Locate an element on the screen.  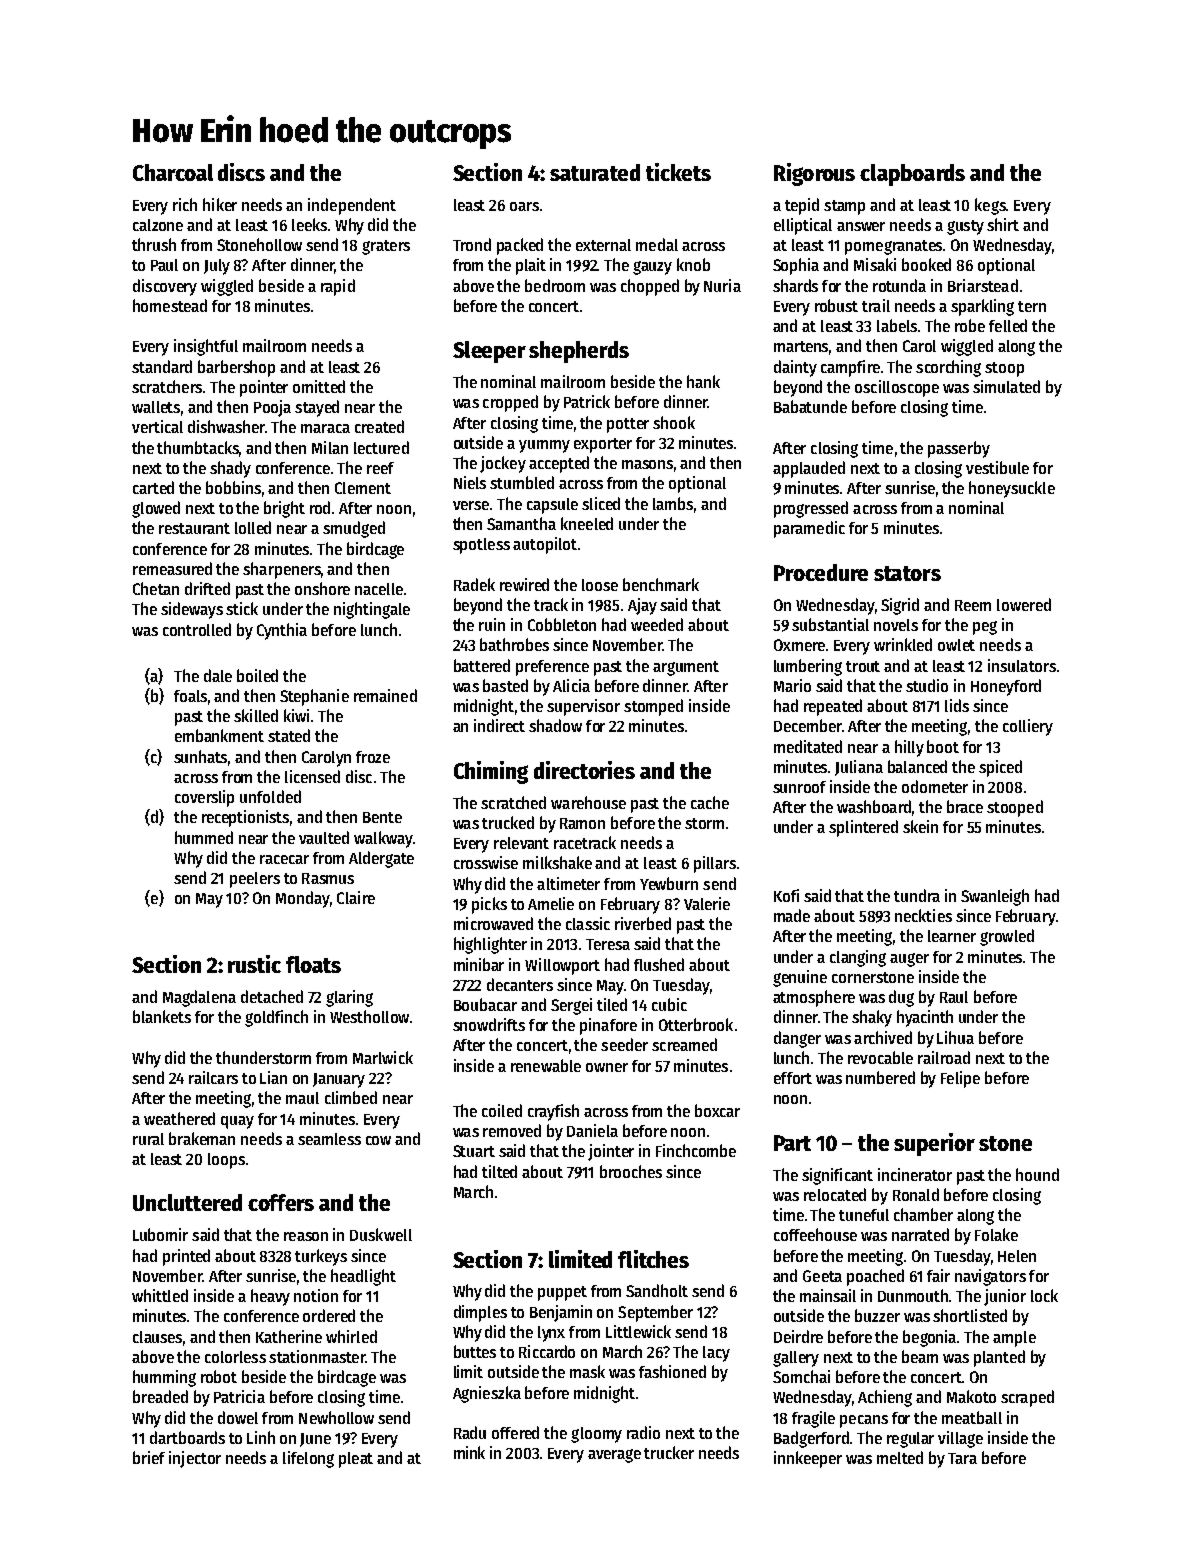
pleat is located at coordinates (356, 1460).
